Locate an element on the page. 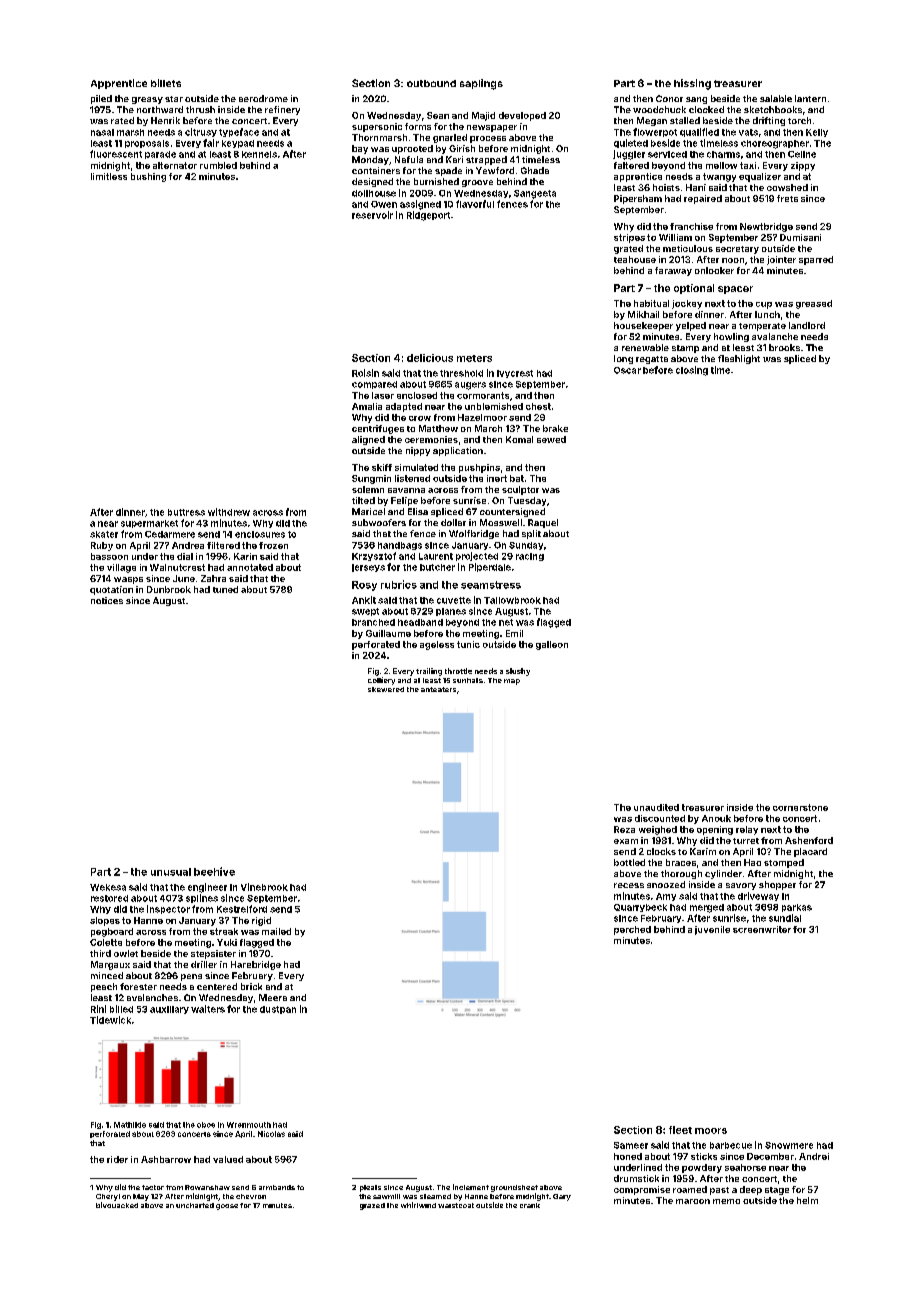  notices is located at coordinates (107, 600).
